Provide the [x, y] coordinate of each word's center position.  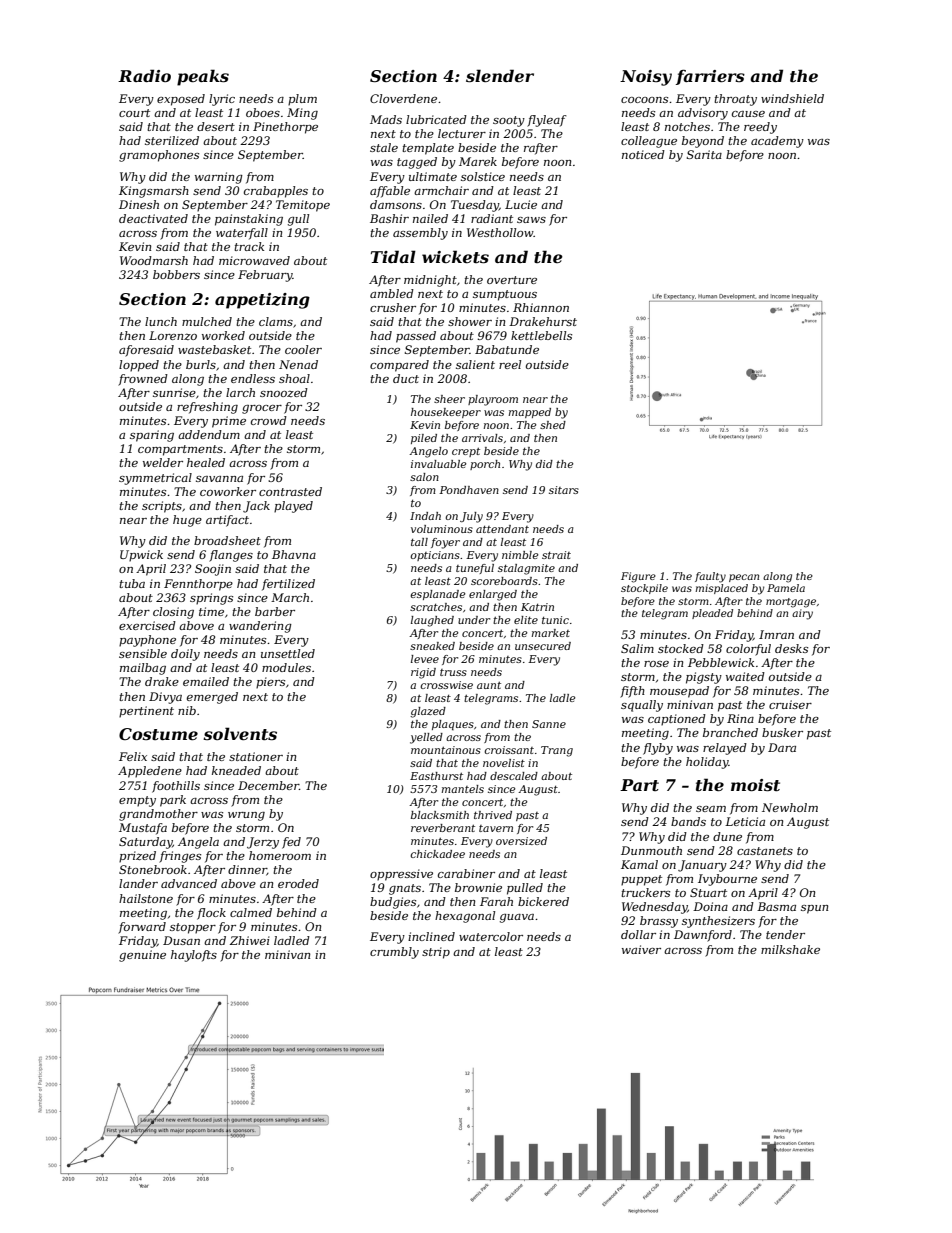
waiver [641, 949]
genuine [142, 956]
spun [814, 909]
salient [475, 364]
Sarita [704, 154]
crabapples [276, 192]
